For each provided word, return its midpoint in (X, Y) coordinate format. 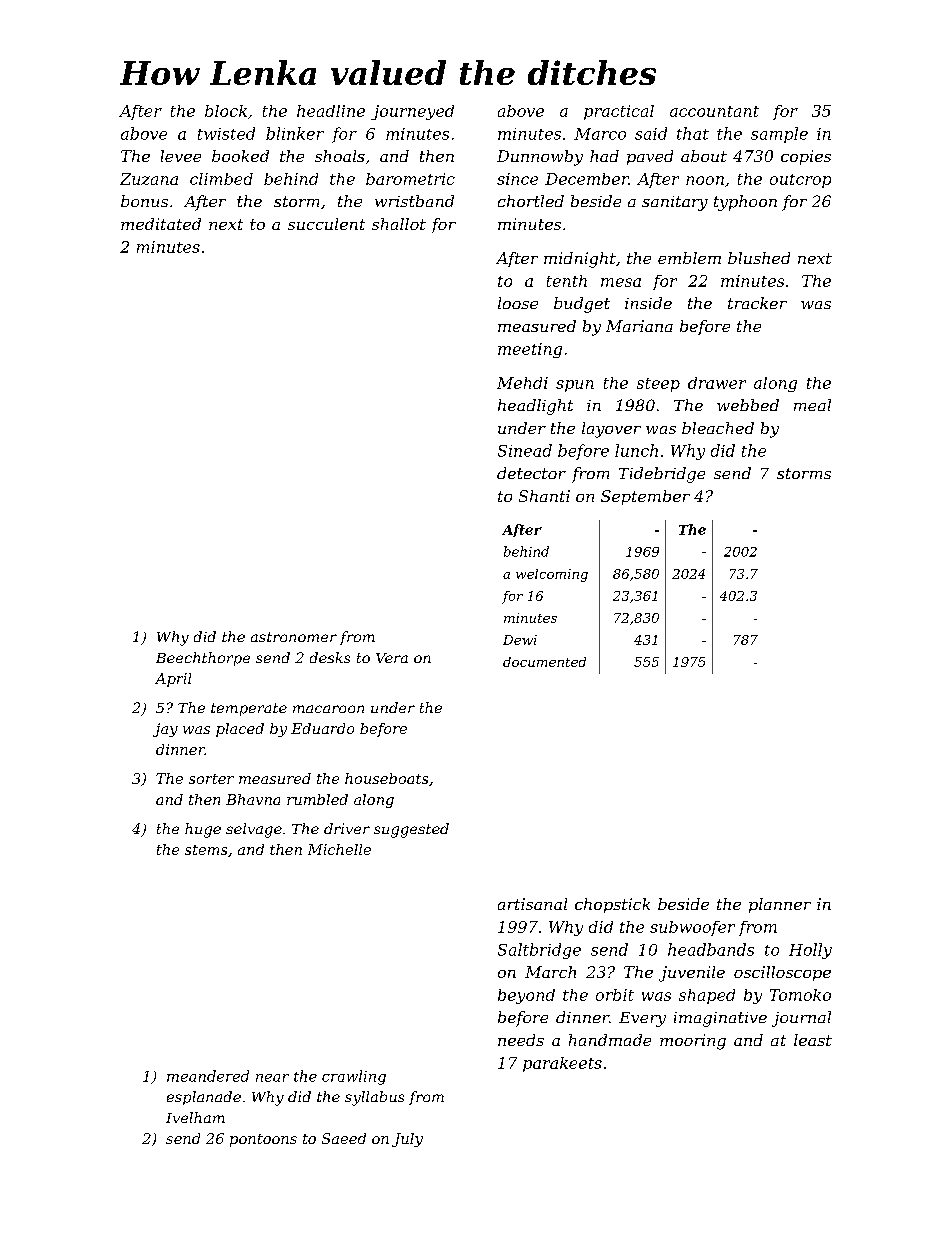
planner (780, 905)
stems (206, 850)
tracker (757, 303)
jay (165, 730)
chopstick (612, 905)
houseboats (386, 778)
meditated (161, 224)
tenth (567, 281)
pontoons (263, 1140)
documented (544, 662)
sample (779, 135)
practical (619, 112)
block (226, 111)
